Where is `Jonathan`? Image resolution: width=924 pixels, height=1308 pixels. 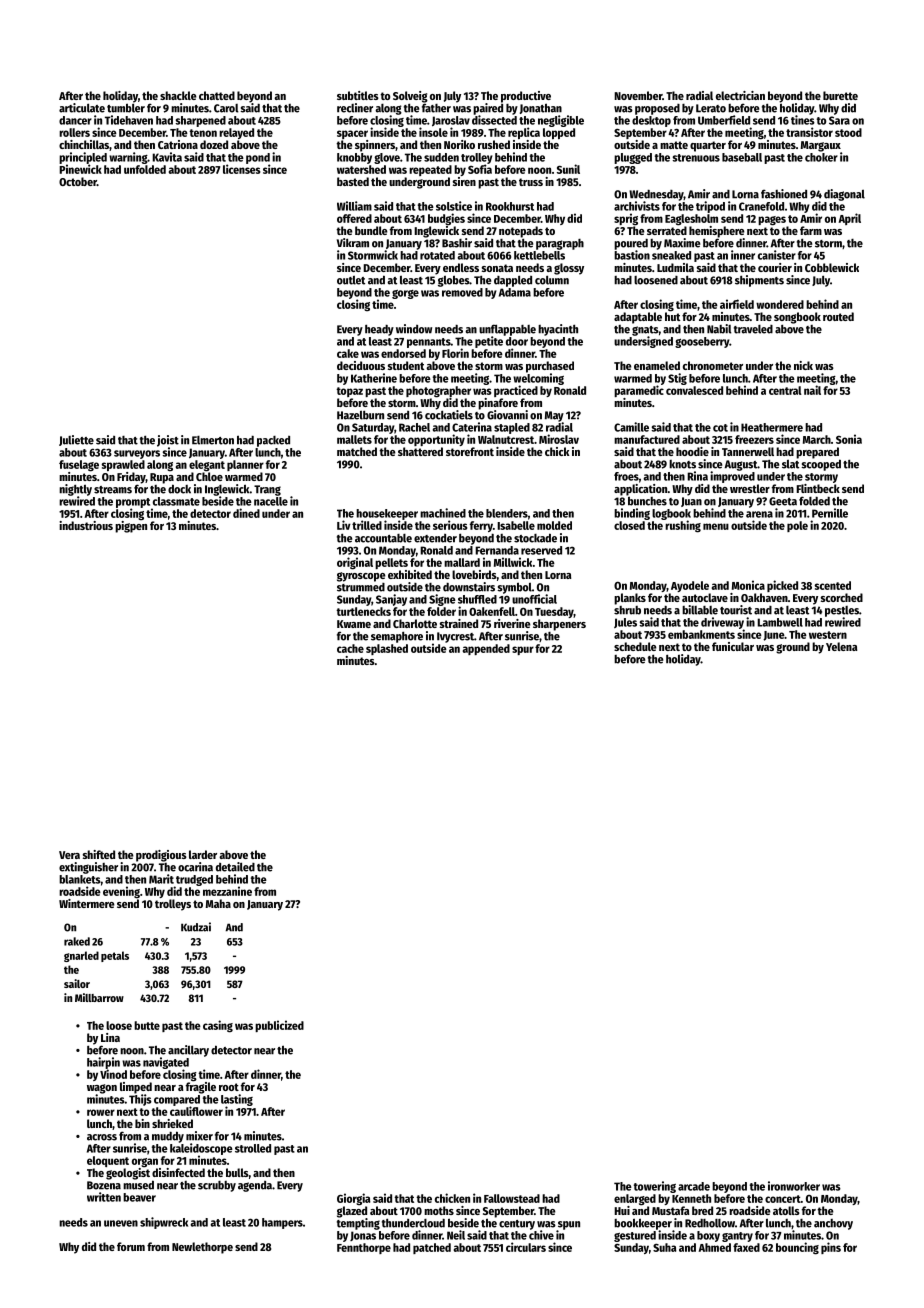 Jonathan is located at coordinates (541, 108).
